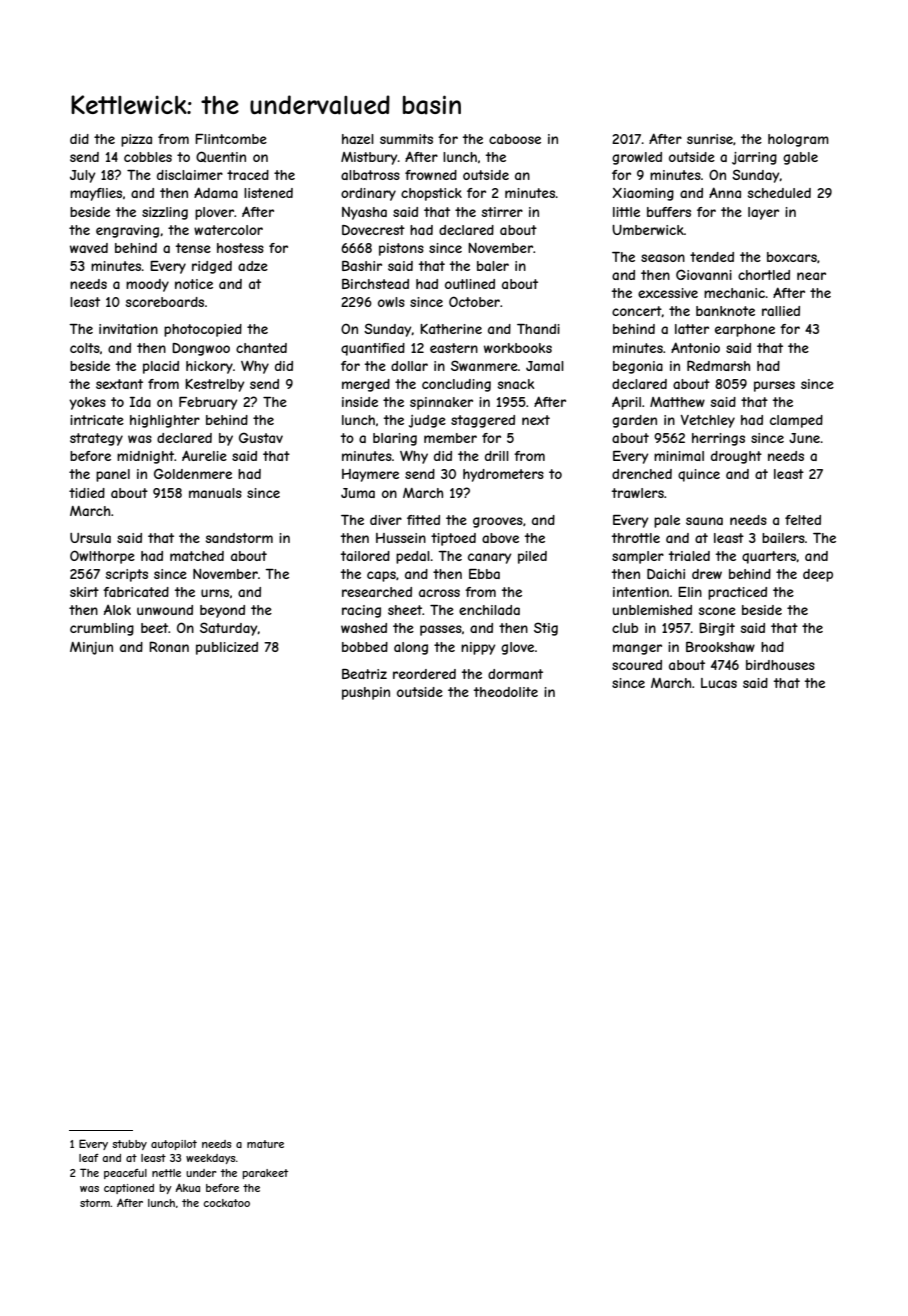  I want to click on cockatoo, so click(226, 1203).
